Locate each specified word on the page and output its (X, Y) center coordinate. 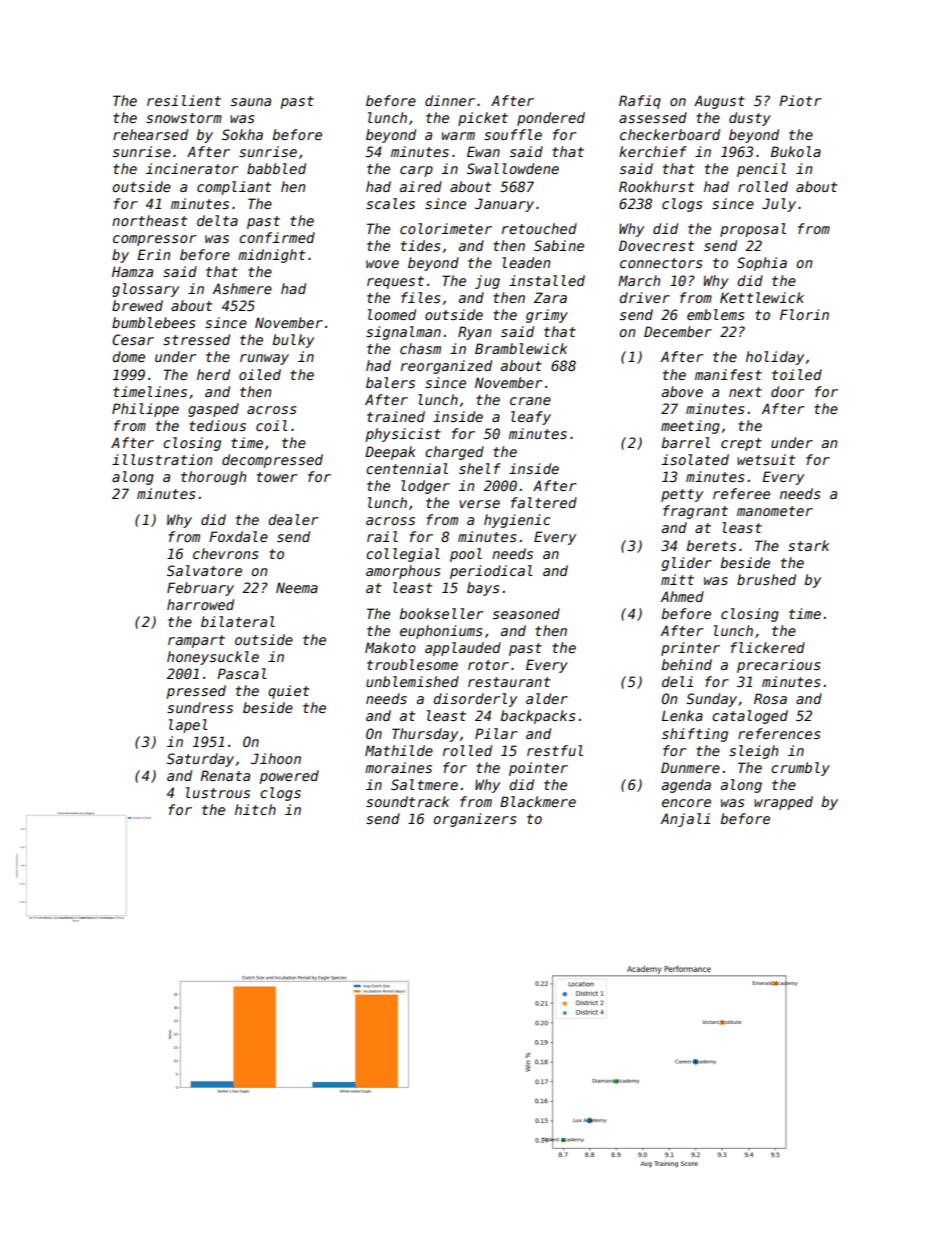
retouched (539, 228)
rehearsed (150, 134)
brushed (766, 579)
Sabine (559, 245)
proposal (753, 230)
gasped (213, 410)
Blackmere (538, 801)
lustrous (218, 792)
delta (217, 220)
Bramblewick (521, 348)
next (745, 392)
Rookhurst (656, 186)
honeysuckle (213, 658)
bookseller (441, 613)
